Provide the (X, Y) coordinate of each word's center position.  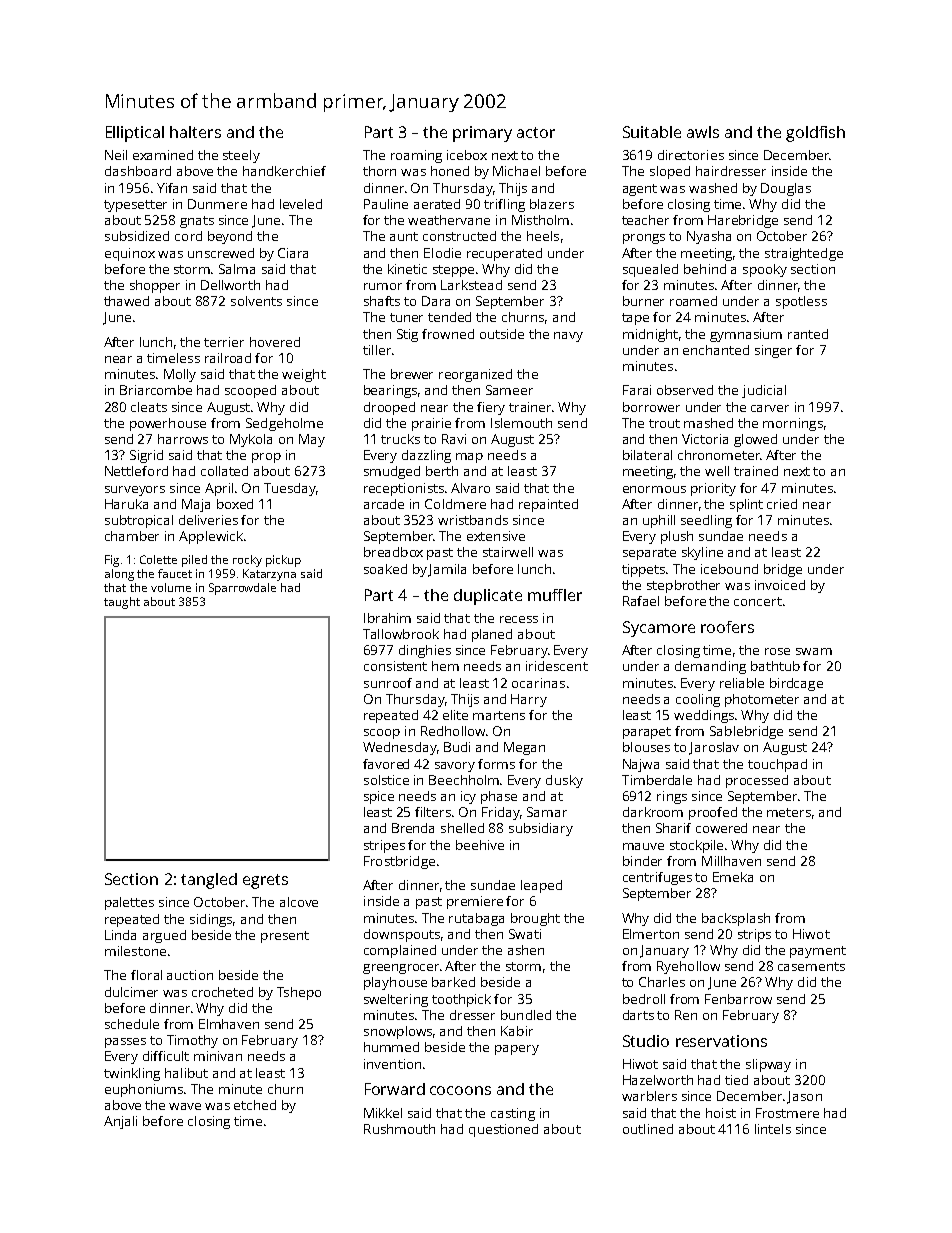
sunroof (388, 683)
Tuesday (290, 489)
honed (450, 171)
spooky (765, 270)
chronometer (719, 455)
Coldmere (455, 504)
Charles (662, 982)
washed (713, 188)
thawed (126, 301)
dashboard (138, 171)
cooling (698, 700)
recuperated (504, 254)
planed (492, 635)
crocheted (222, 992)
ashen (526, 950)
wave (185, 1106)
